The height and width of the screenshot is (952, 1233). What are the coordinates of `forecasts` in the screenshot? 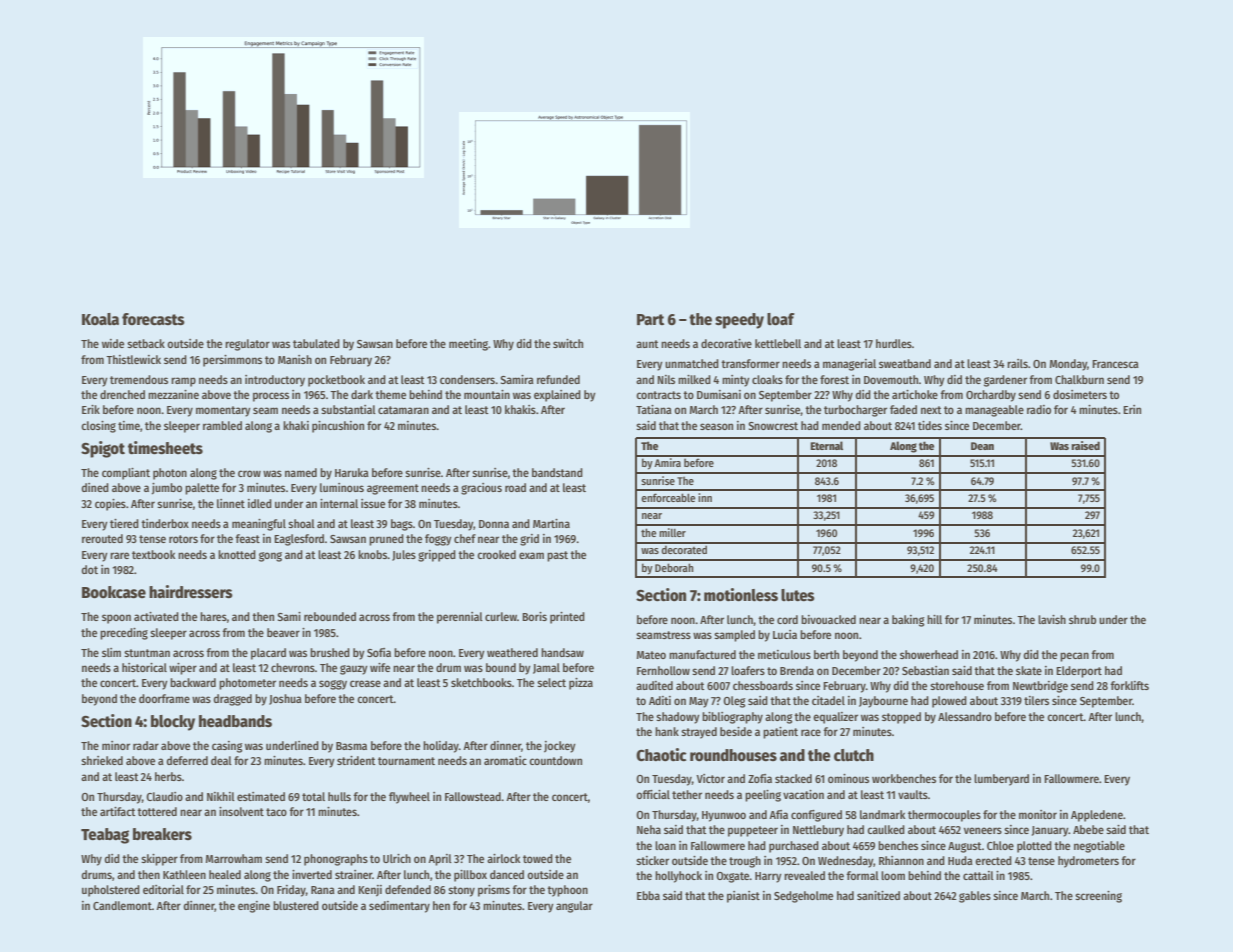 It's located at (153, 319).
